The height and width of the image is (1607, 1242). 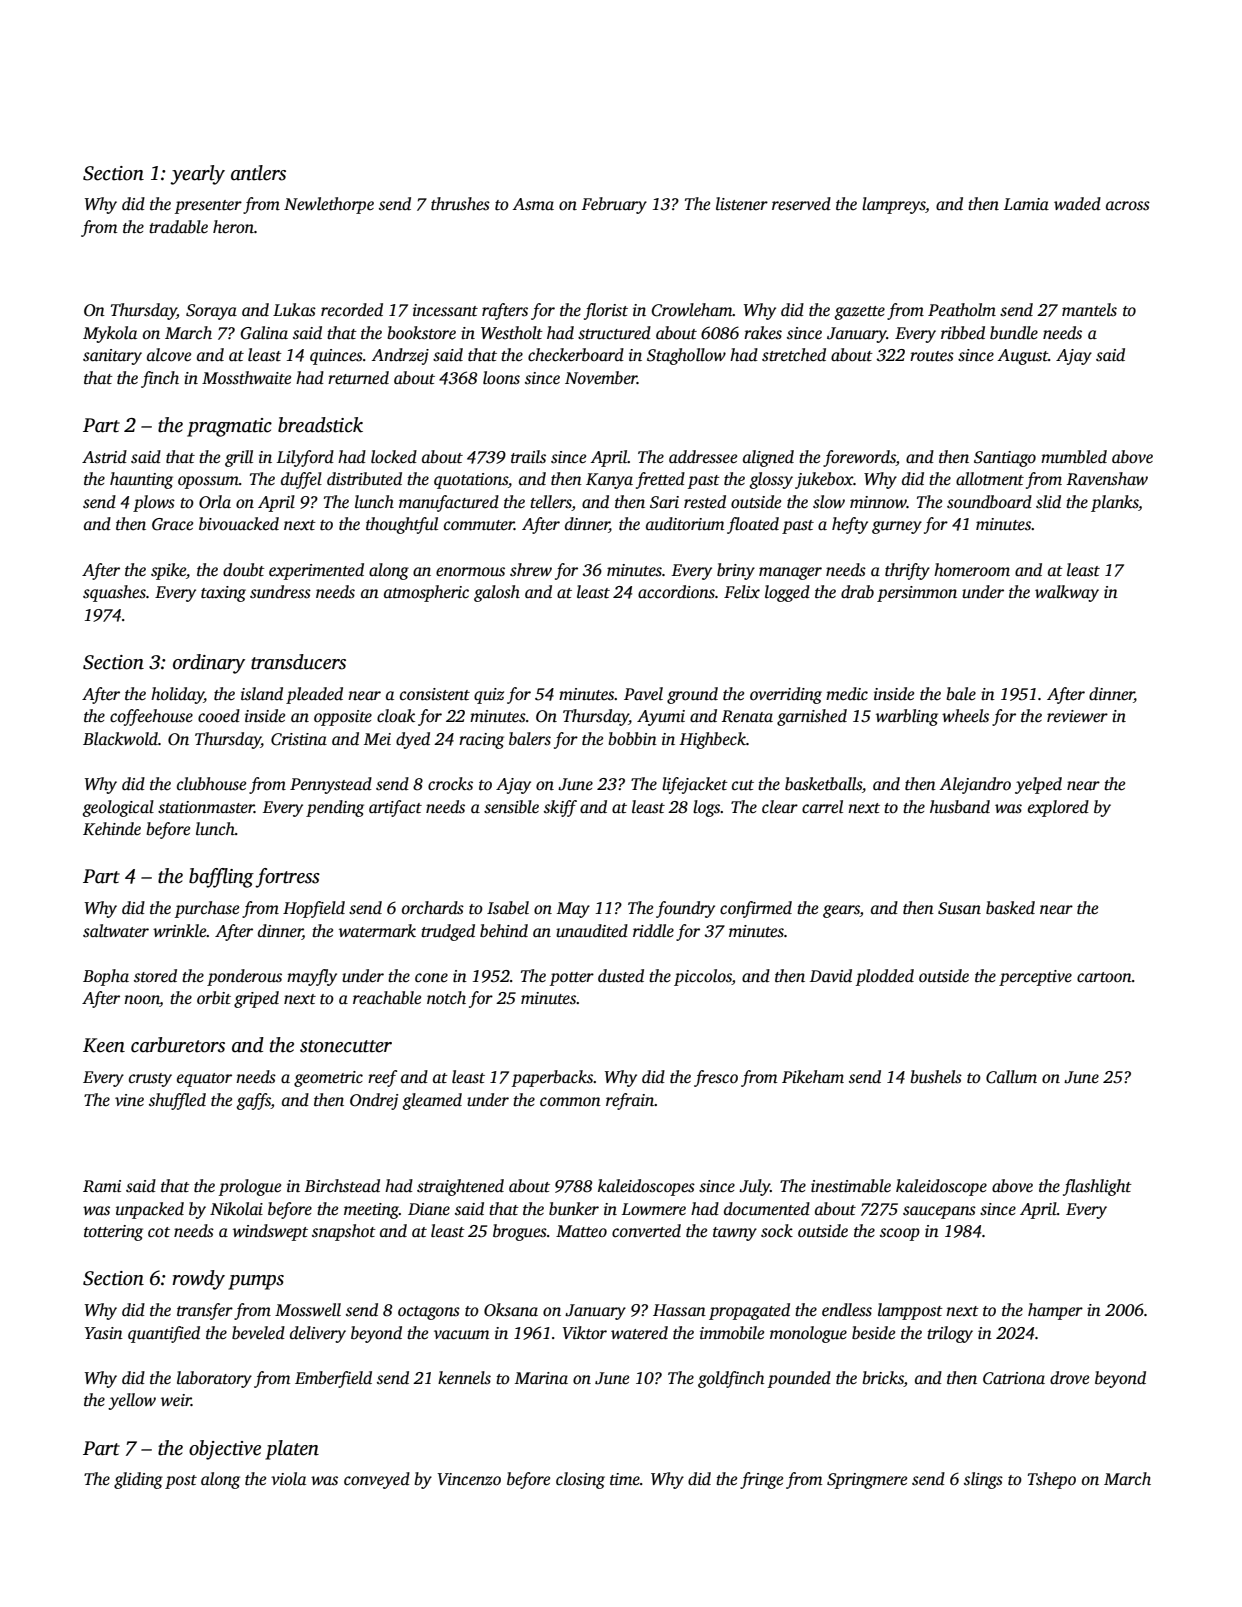 What do you see at coordinates (1077, 716) in the image?
I see `reviewer` at bounding box center [1077, 716].
